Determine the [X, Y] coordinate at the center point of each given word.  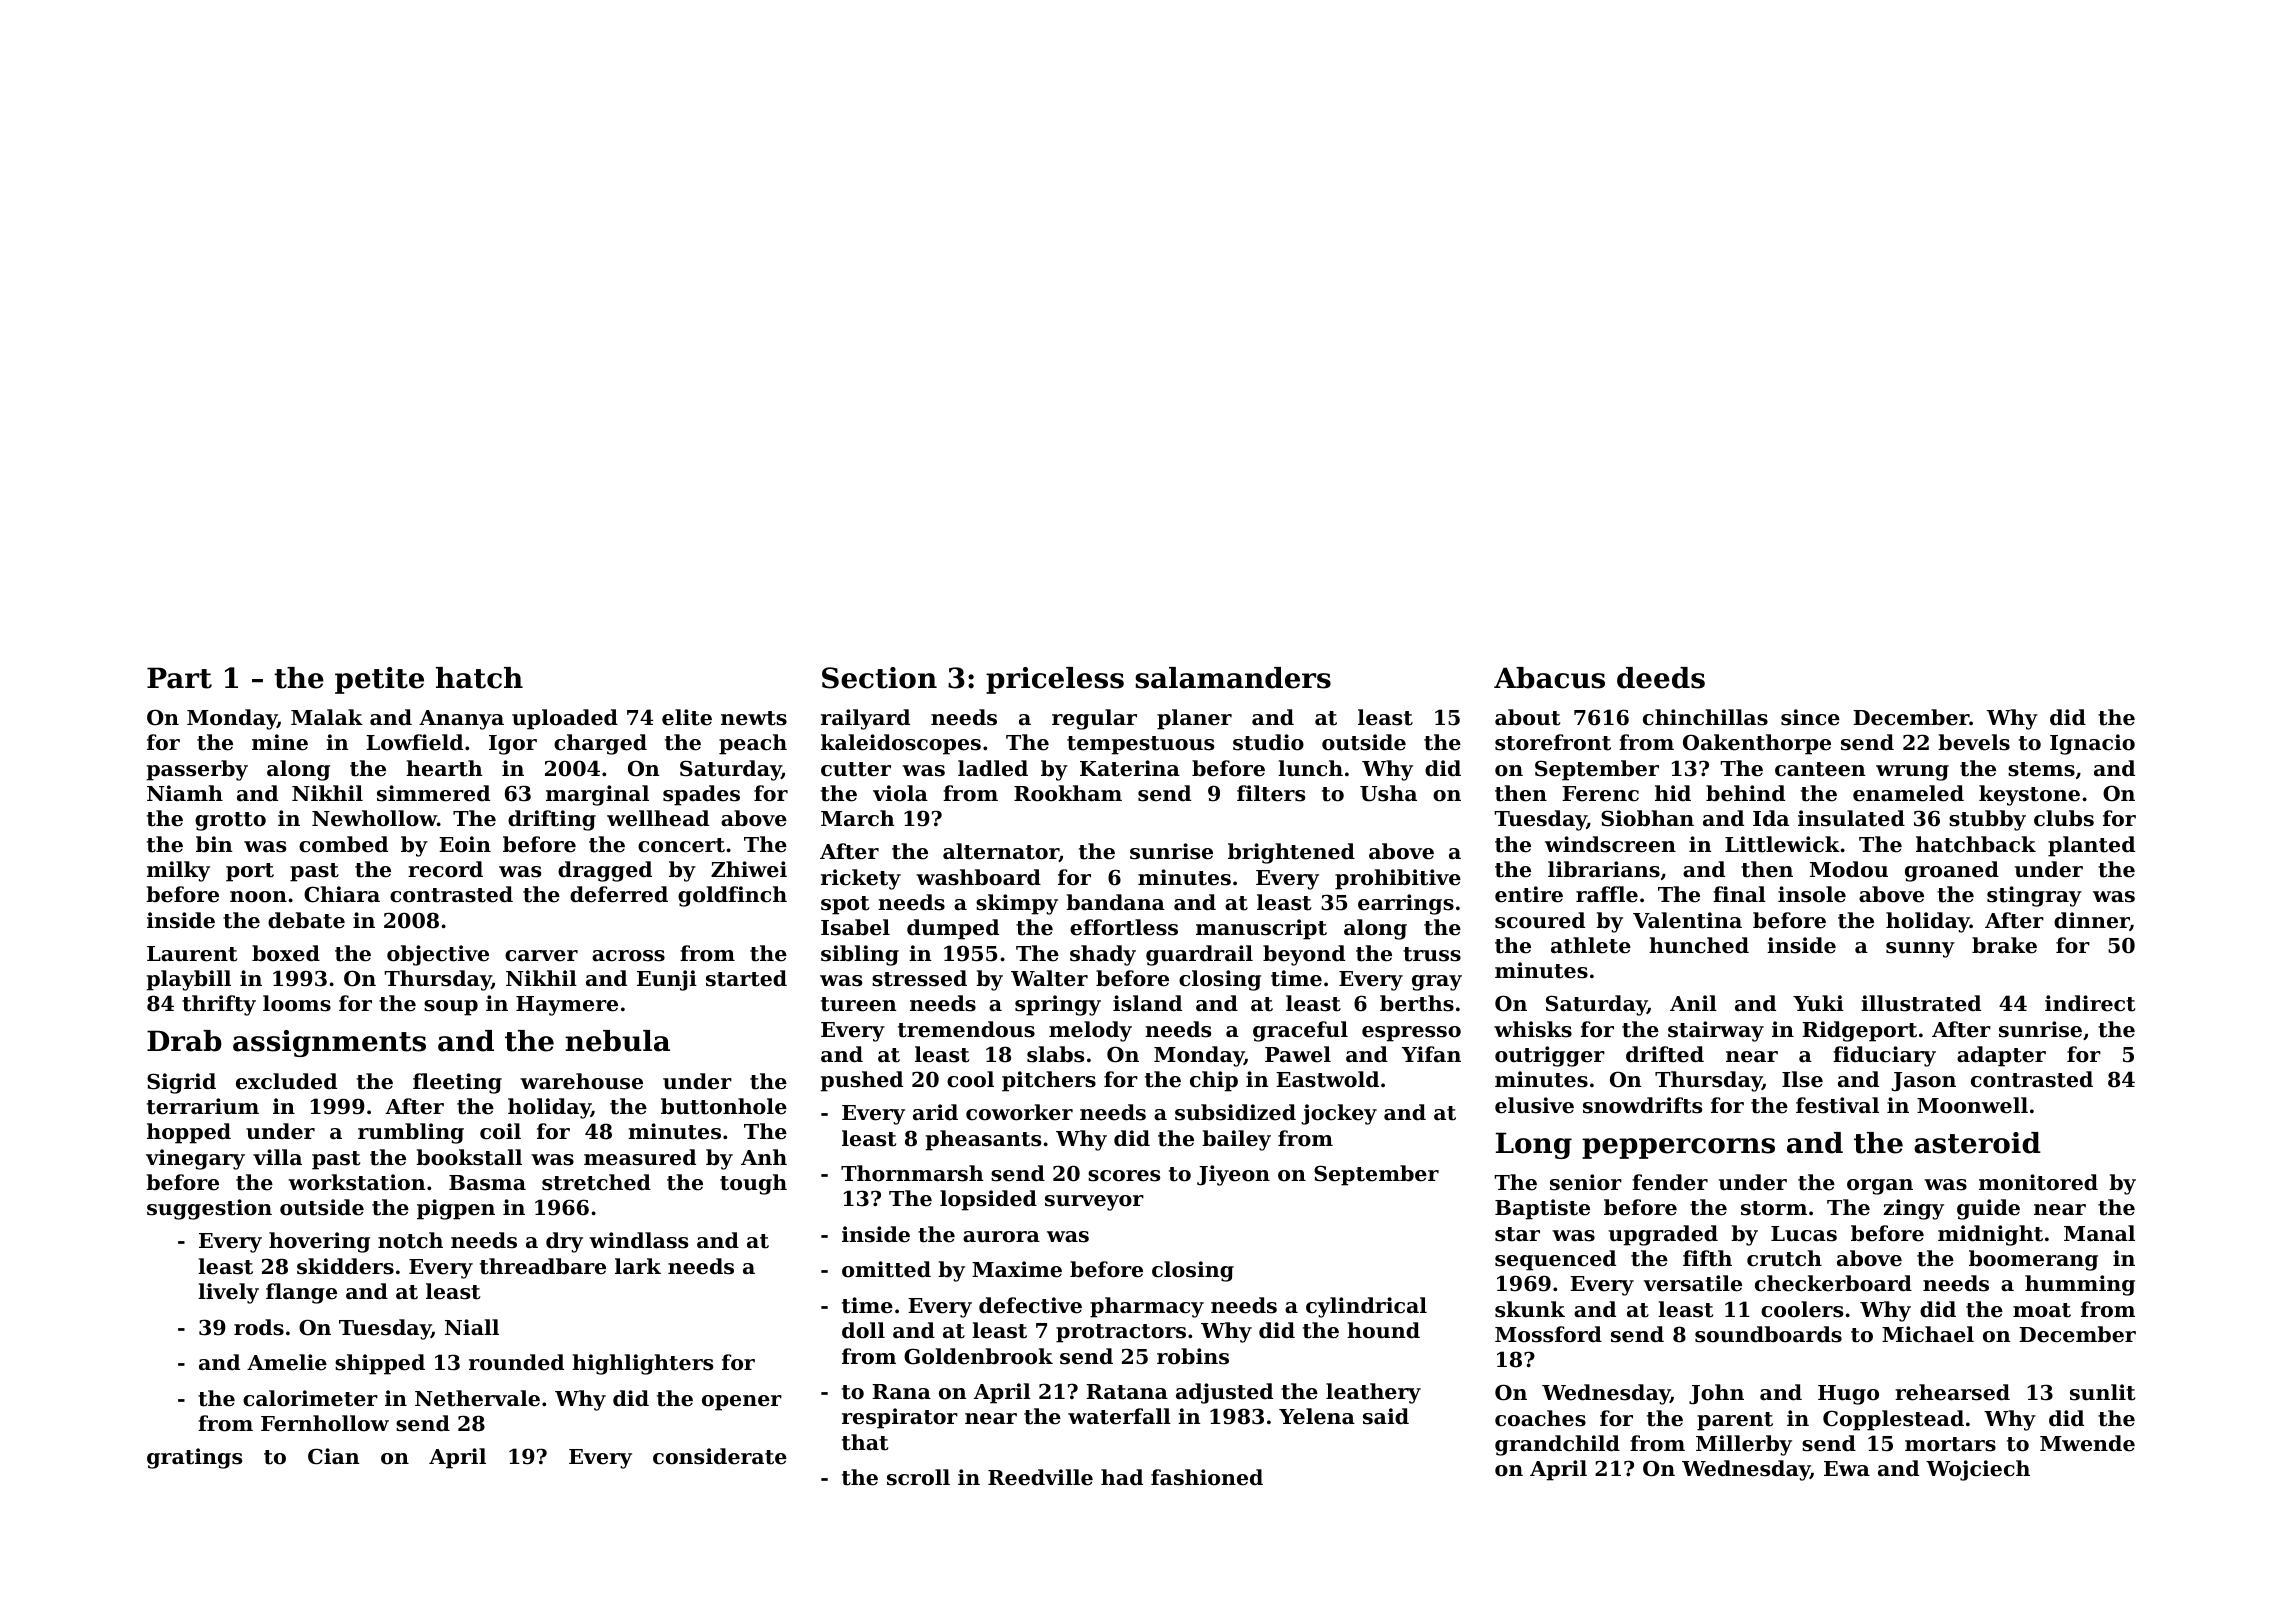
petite [379, 680]
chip [1214, 1081]
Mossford [1548, 1334]
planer [1194, 719]
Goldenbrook [978, 1356]
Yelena [1317, 1416]
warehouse [581, 1081]
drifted [1665, 1054]
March [858, 818]
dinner [2092, 921]
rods [259, 1327]
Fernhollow [325, 1423]
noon [258, 897]
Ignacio [2092, 744]
